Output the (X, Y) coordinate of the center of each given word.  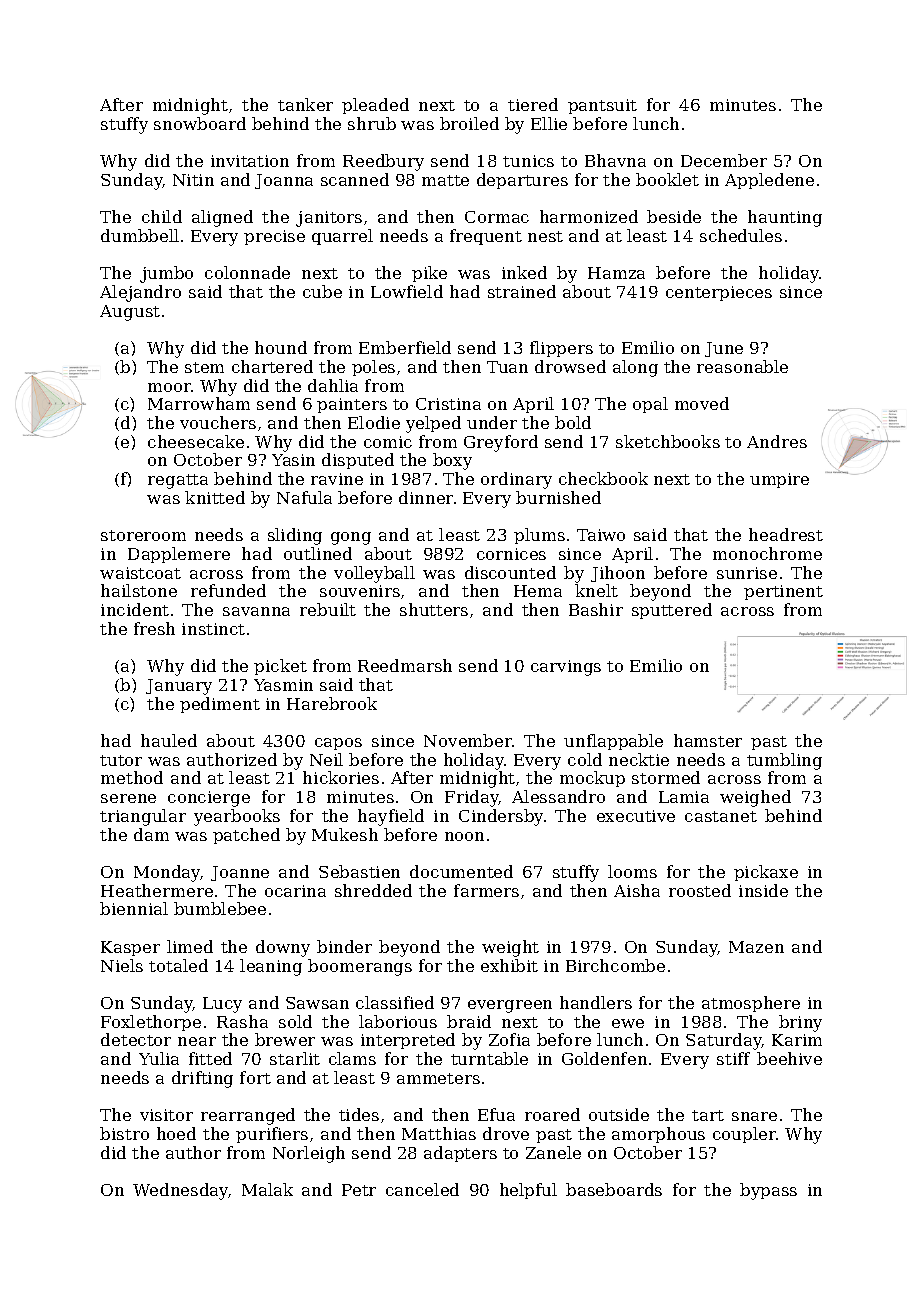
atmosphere (751, 1004)
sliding (295, 536)
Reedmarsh (405, 665)
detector (136, 1039)
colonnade (247, 272)
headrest (786, 534)
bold (573, 422)
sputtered (672, 611)
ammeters (438, 1078)
